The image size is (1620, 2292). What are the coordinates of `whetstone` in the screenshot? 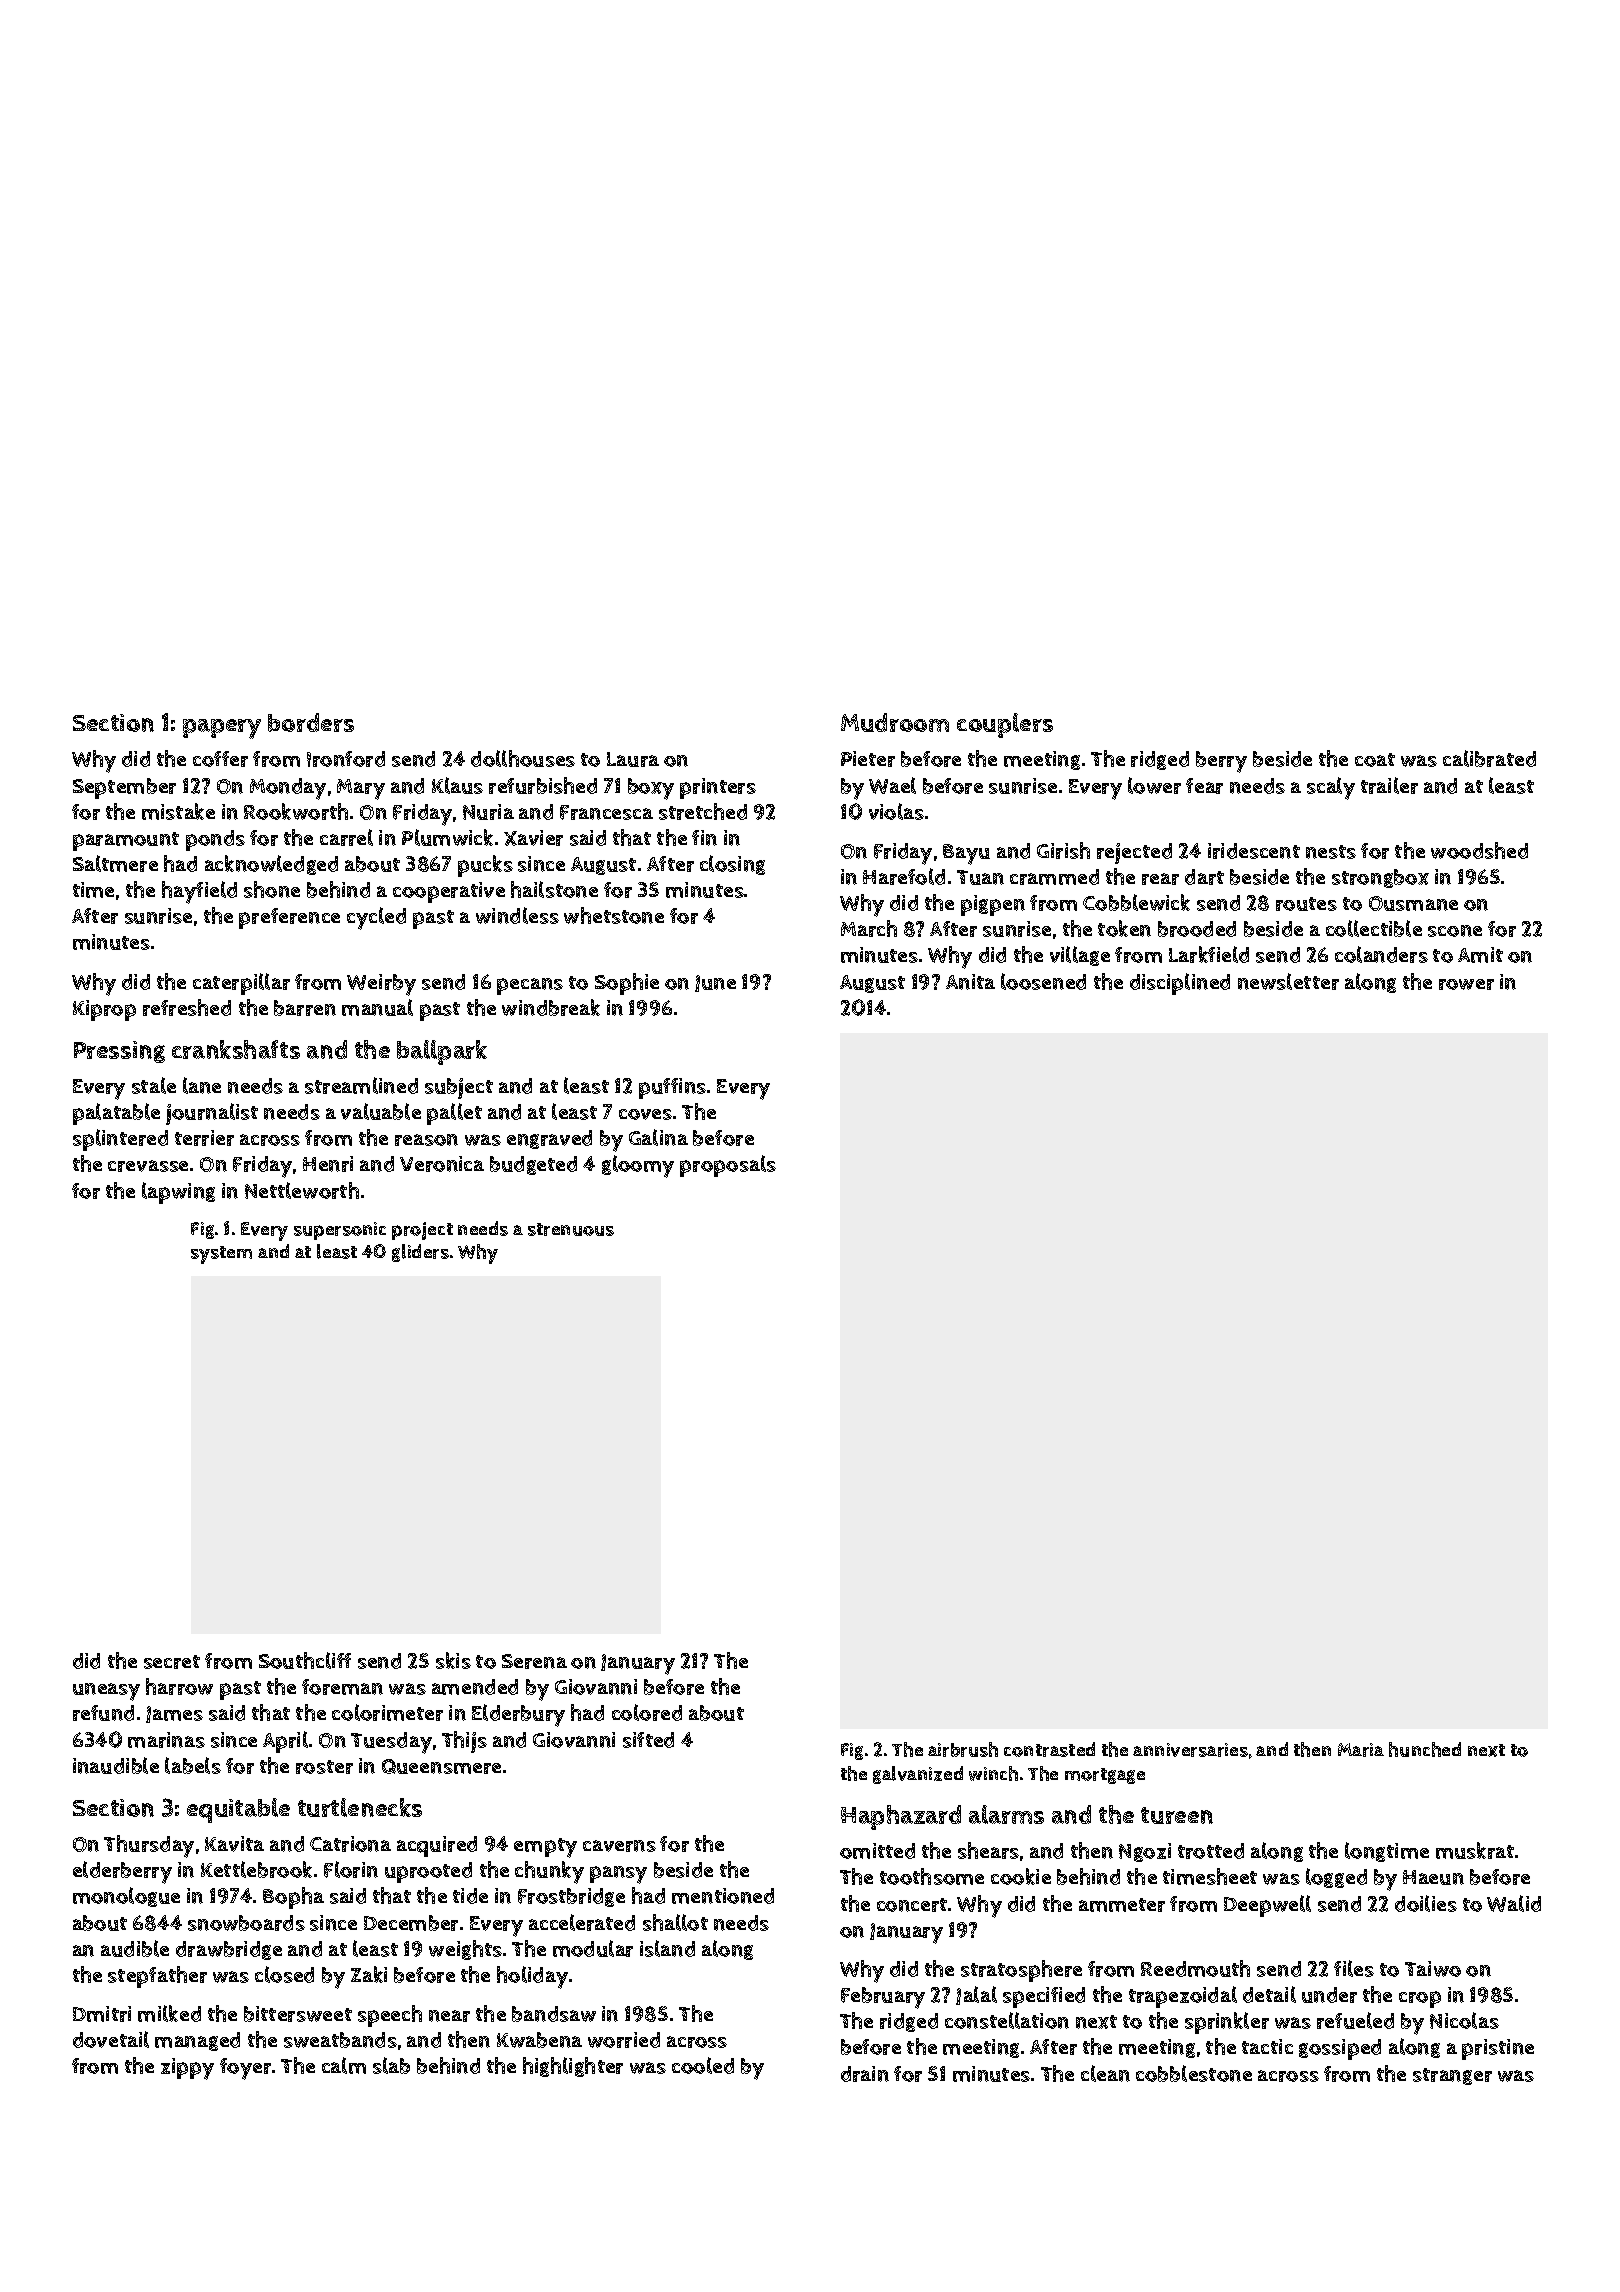 It's located at (614, 915).
